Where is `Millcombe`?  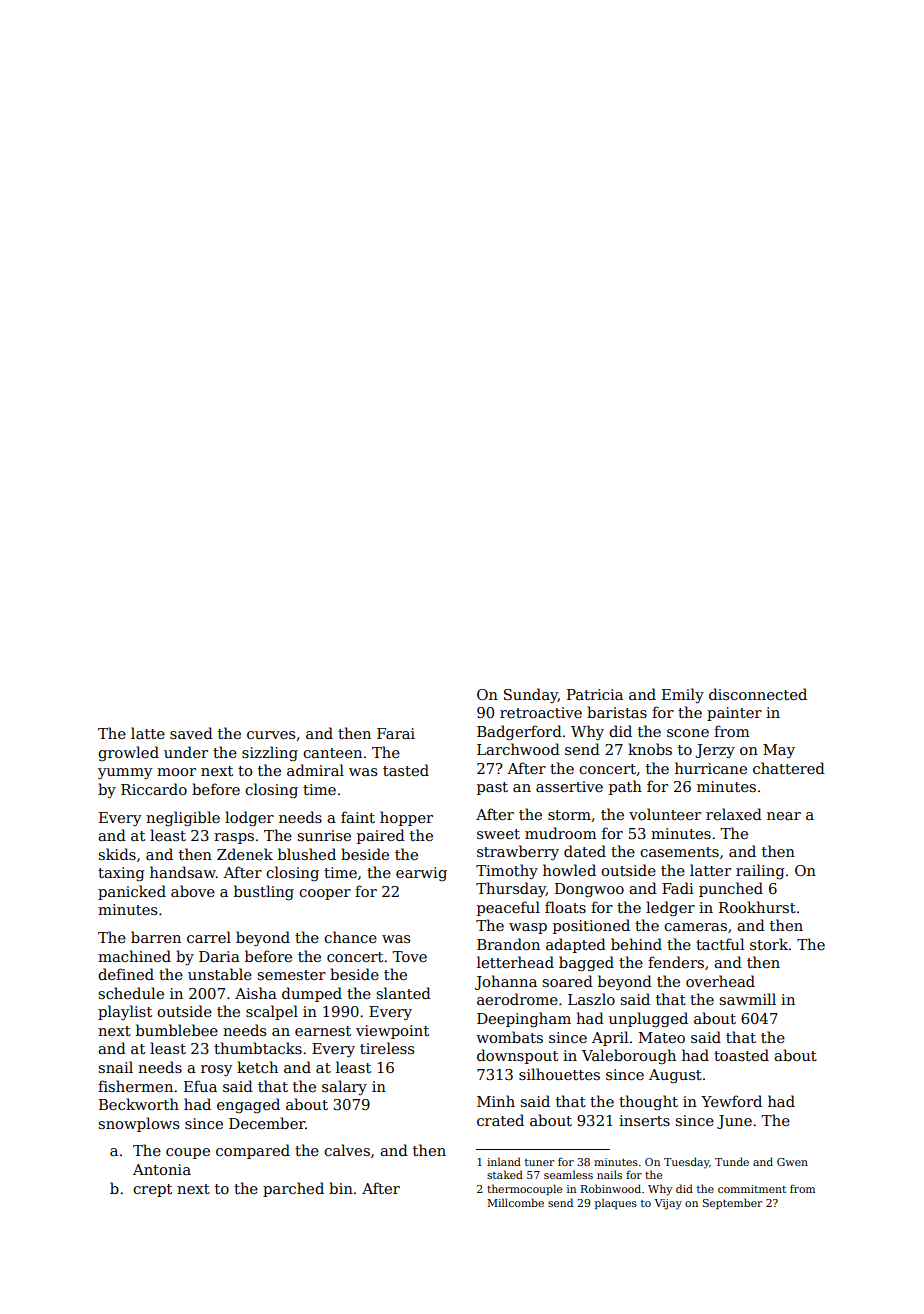
Millcombe is located at coordinates (515, 1202).
